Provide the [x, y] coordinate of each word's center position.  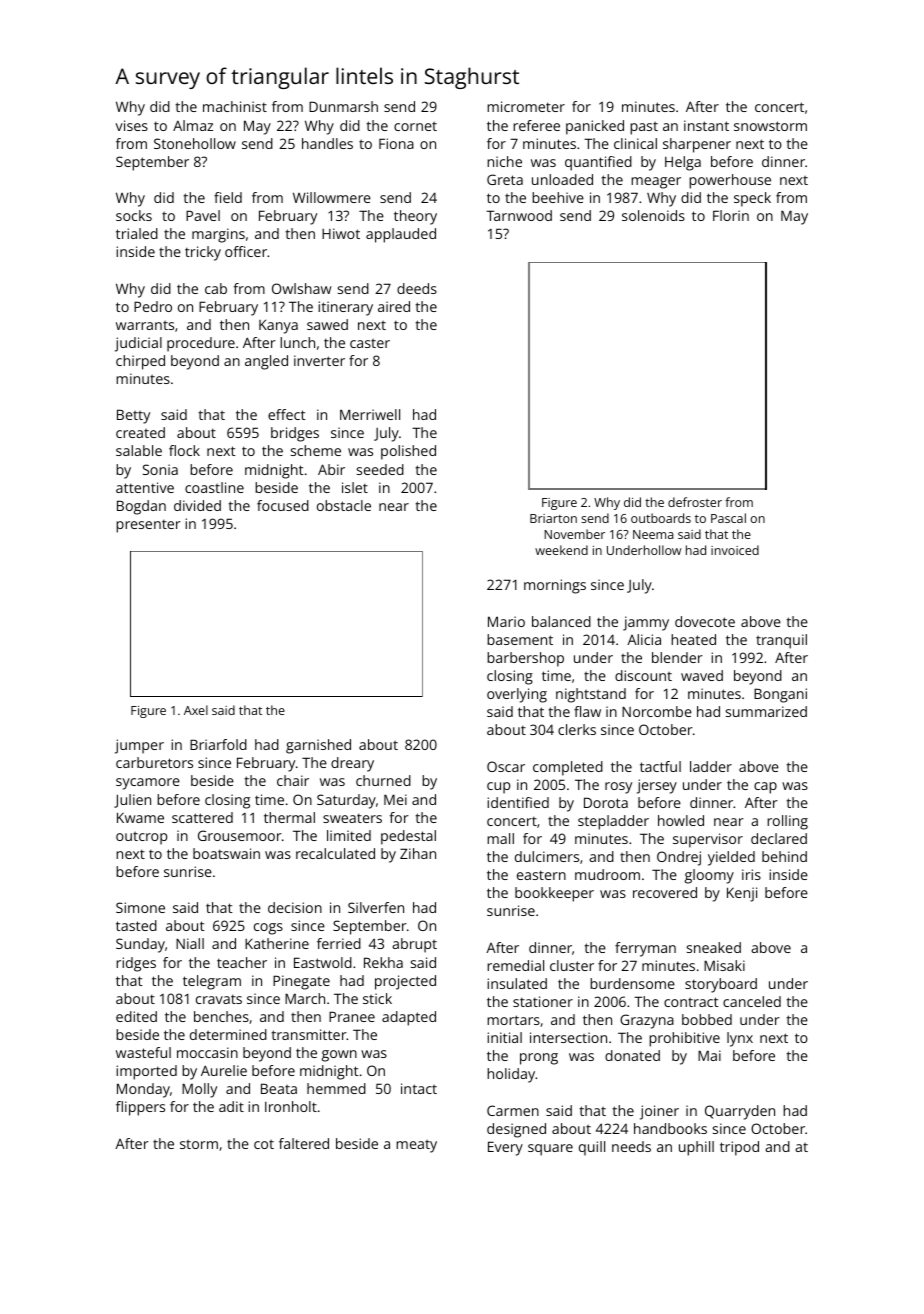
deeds [417, 288]
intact [419, 1088]
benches [221, 1016]
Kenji [742, 894]
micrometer [526, 106]
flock [184, 450]
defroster [695, 502]
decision [295, 907]
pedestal [408, 837]
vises [131, 125]
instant [706, 125]
